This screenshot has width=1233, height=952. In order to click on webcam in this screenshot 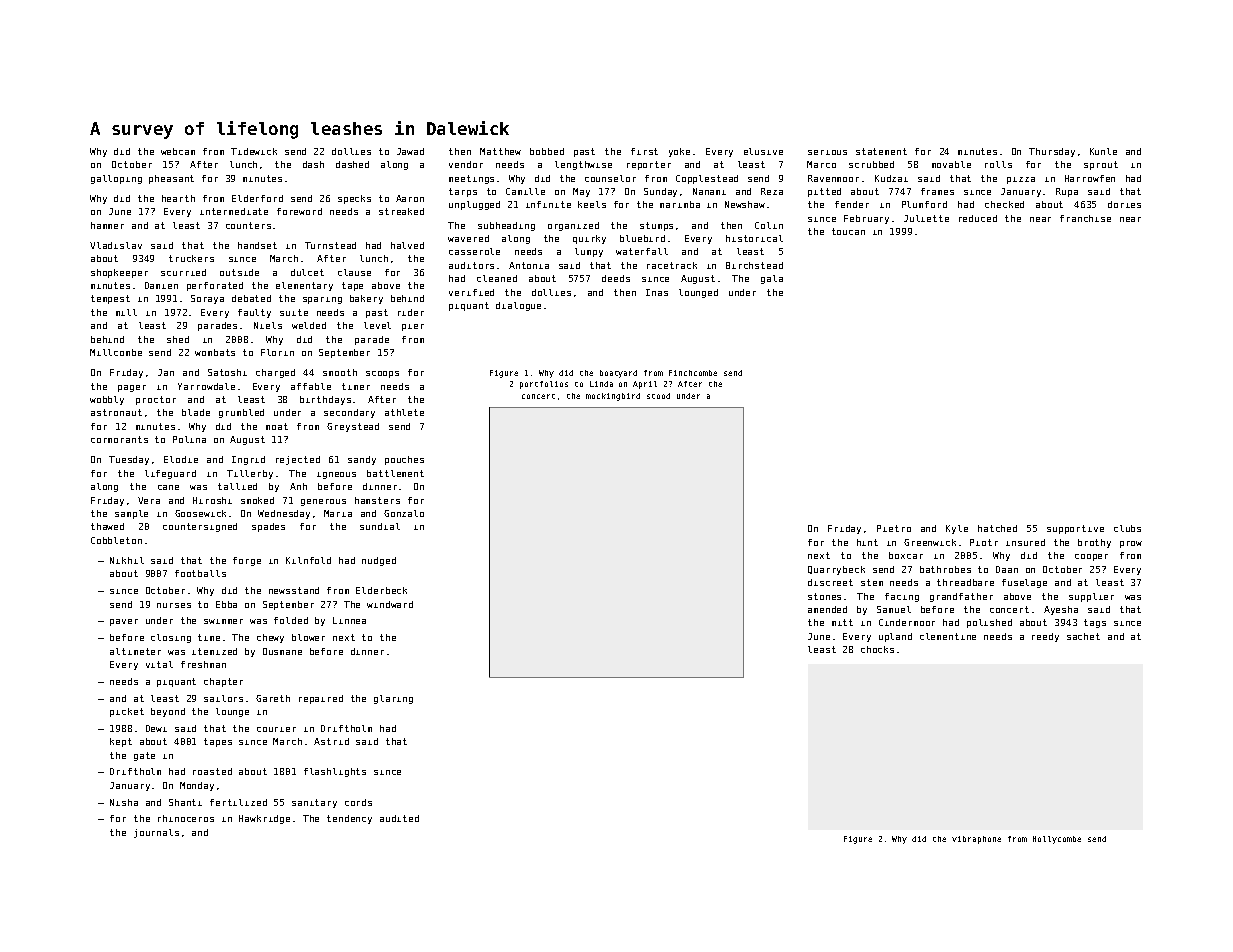, I will do `click(178, 151)`.
